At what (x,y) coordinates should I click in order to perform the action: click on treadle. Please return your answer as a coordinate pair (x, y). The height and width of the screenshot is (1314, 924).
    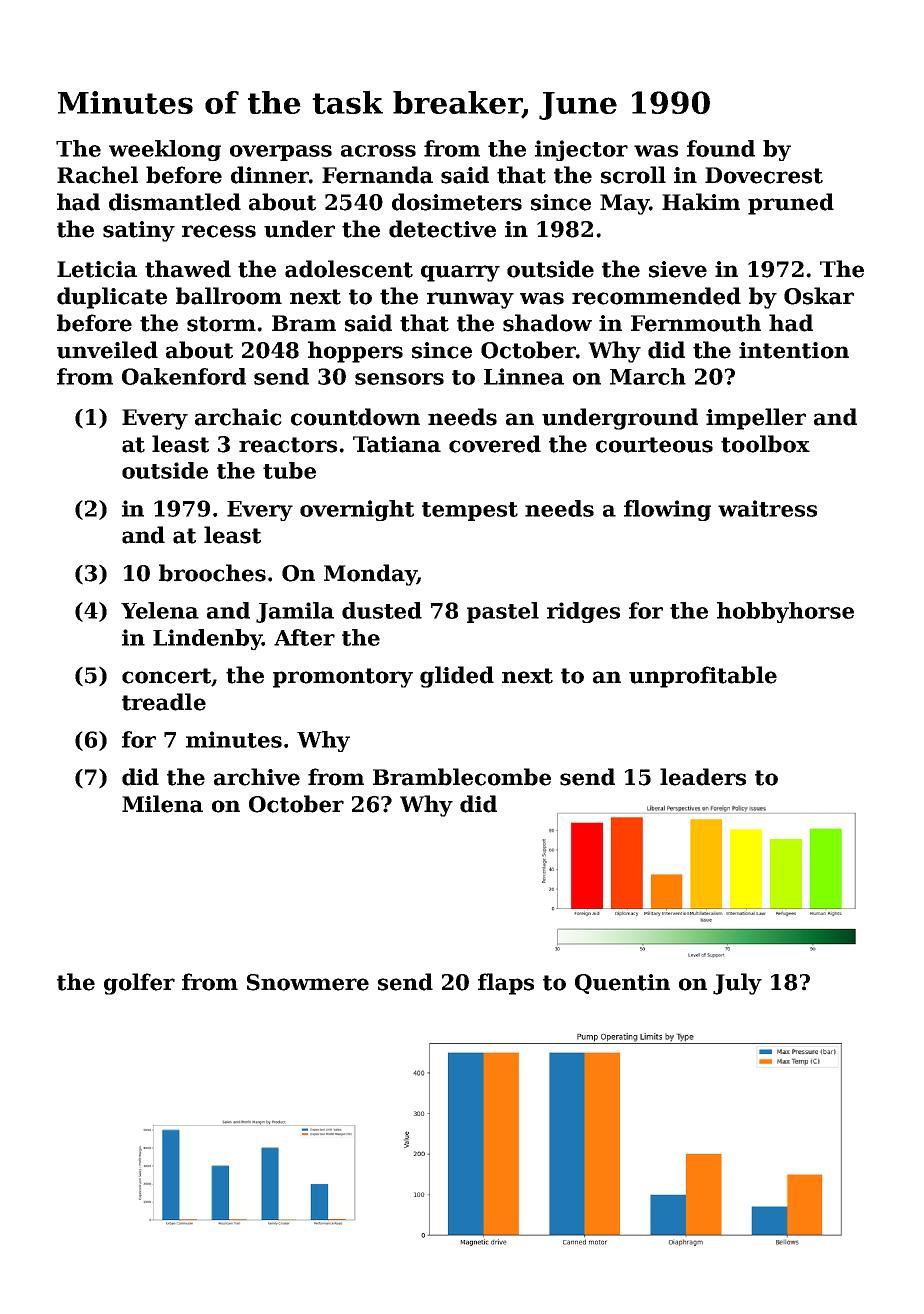
    Looking at the image, I should click on (164, 702).
